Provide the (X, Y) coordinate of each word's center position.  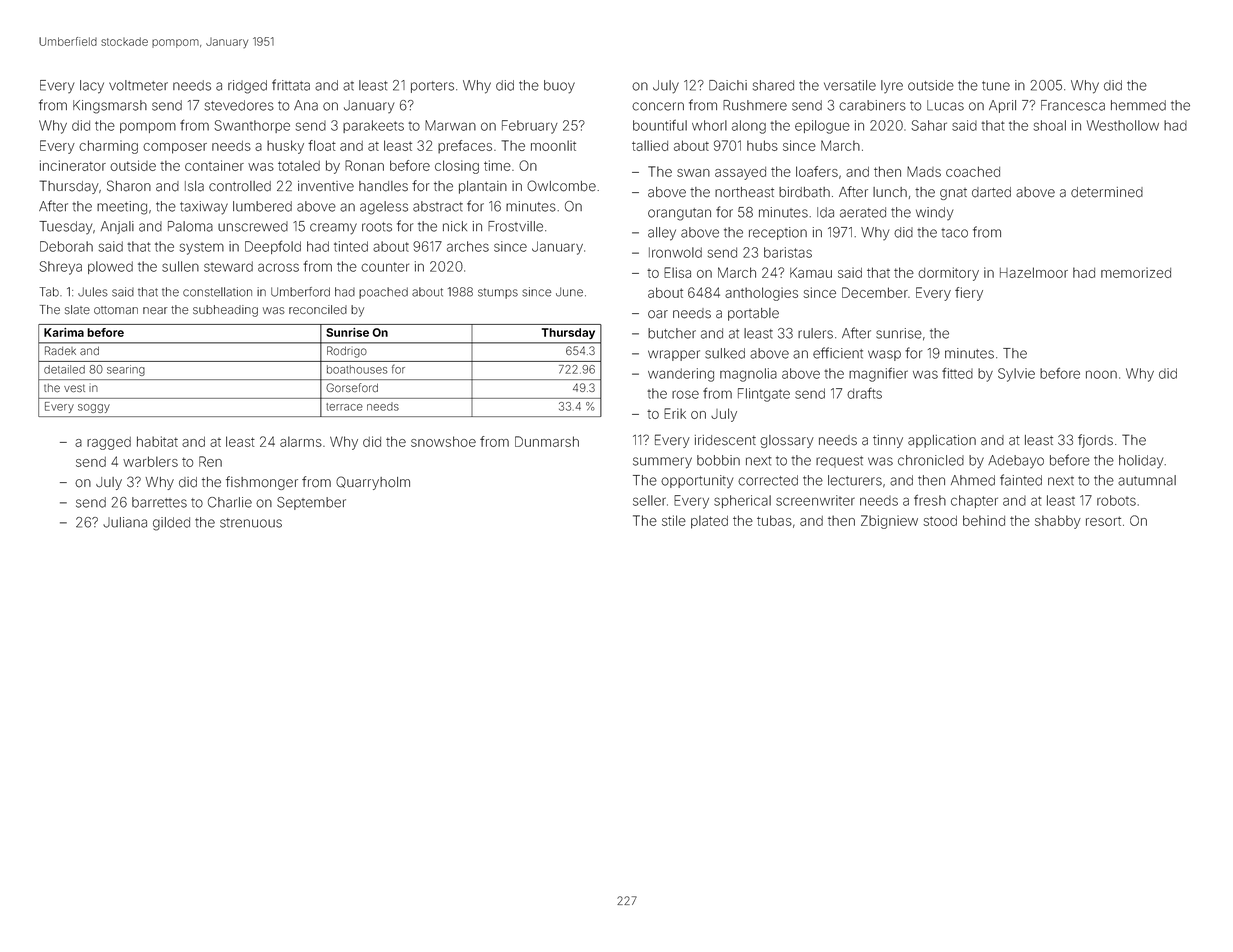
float (322, 145)
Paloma (190, 226)
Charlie (230, 502)
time (497, 165)
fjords (1095, 441)
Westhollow (1123, 125)
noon (1101, 374)
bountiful (660, 125)
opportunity (697, 481)
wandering (681, 375)
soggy (94, 408)
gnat (953, 194)
